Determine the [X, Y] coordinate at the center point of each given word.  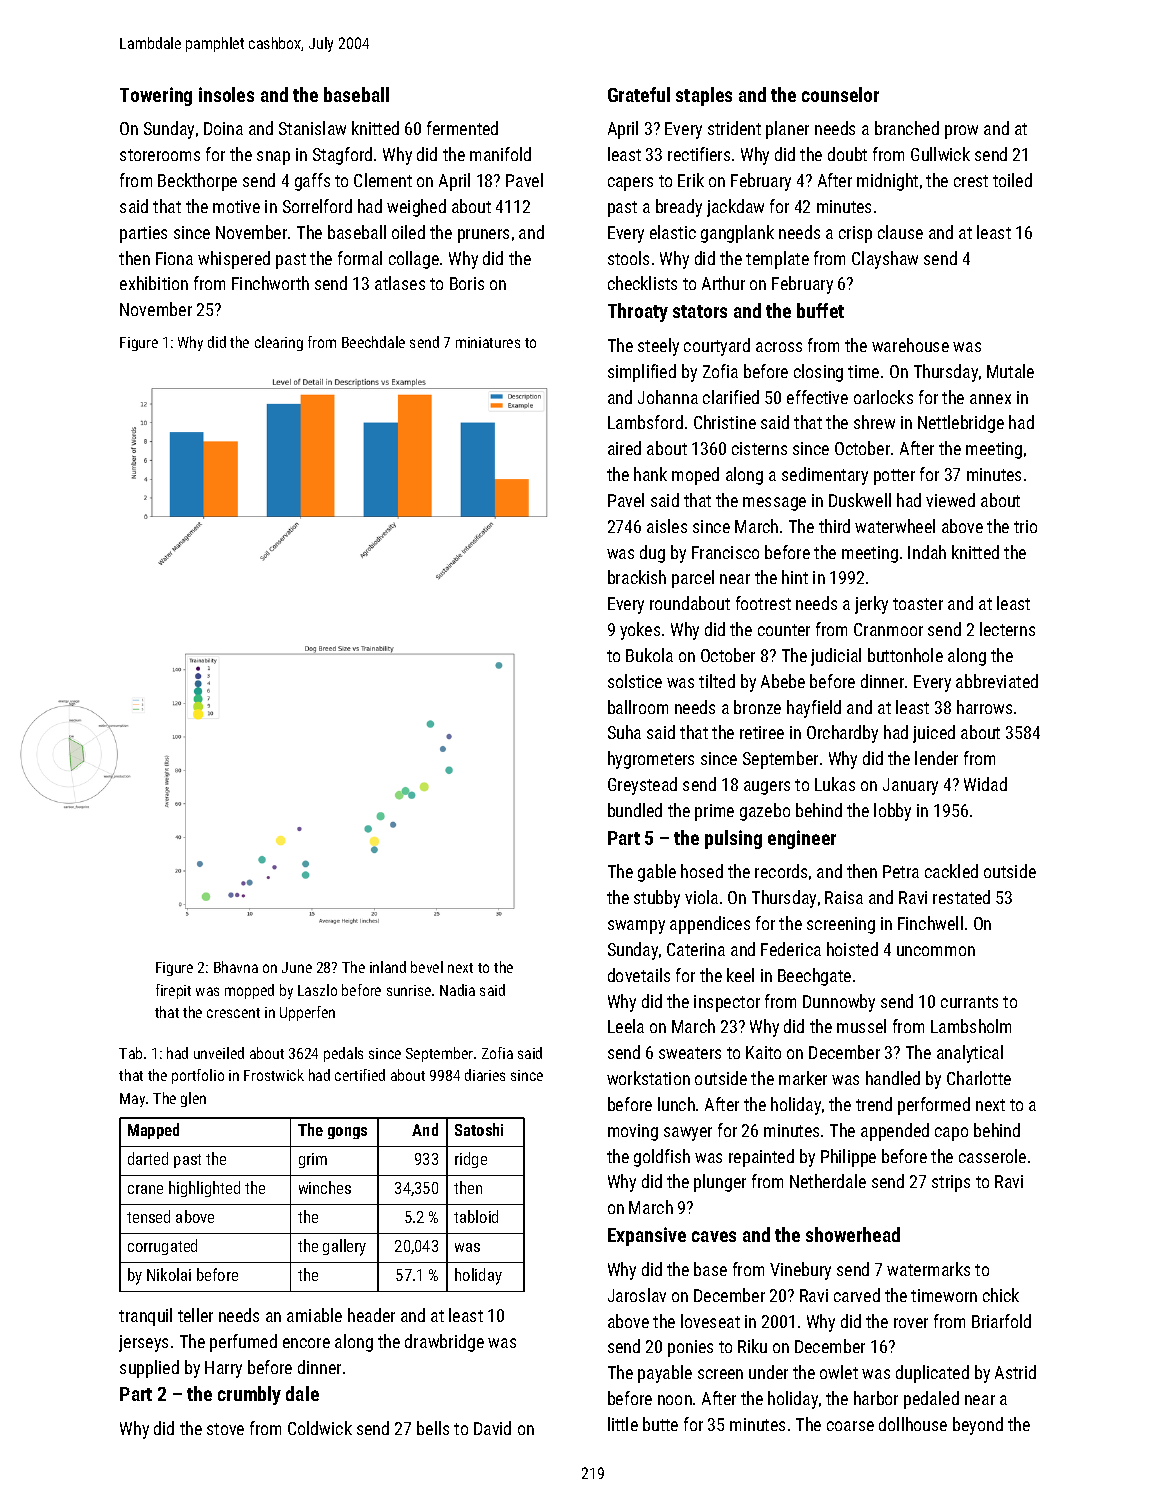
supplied [149, 1369]
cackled [951, 871]
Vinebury [800, 1271]
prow [961, 132]
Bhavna [236, 967]
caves [714, 1236]
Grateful [639, 94]
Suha [624, 732]
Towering [156, 96]
